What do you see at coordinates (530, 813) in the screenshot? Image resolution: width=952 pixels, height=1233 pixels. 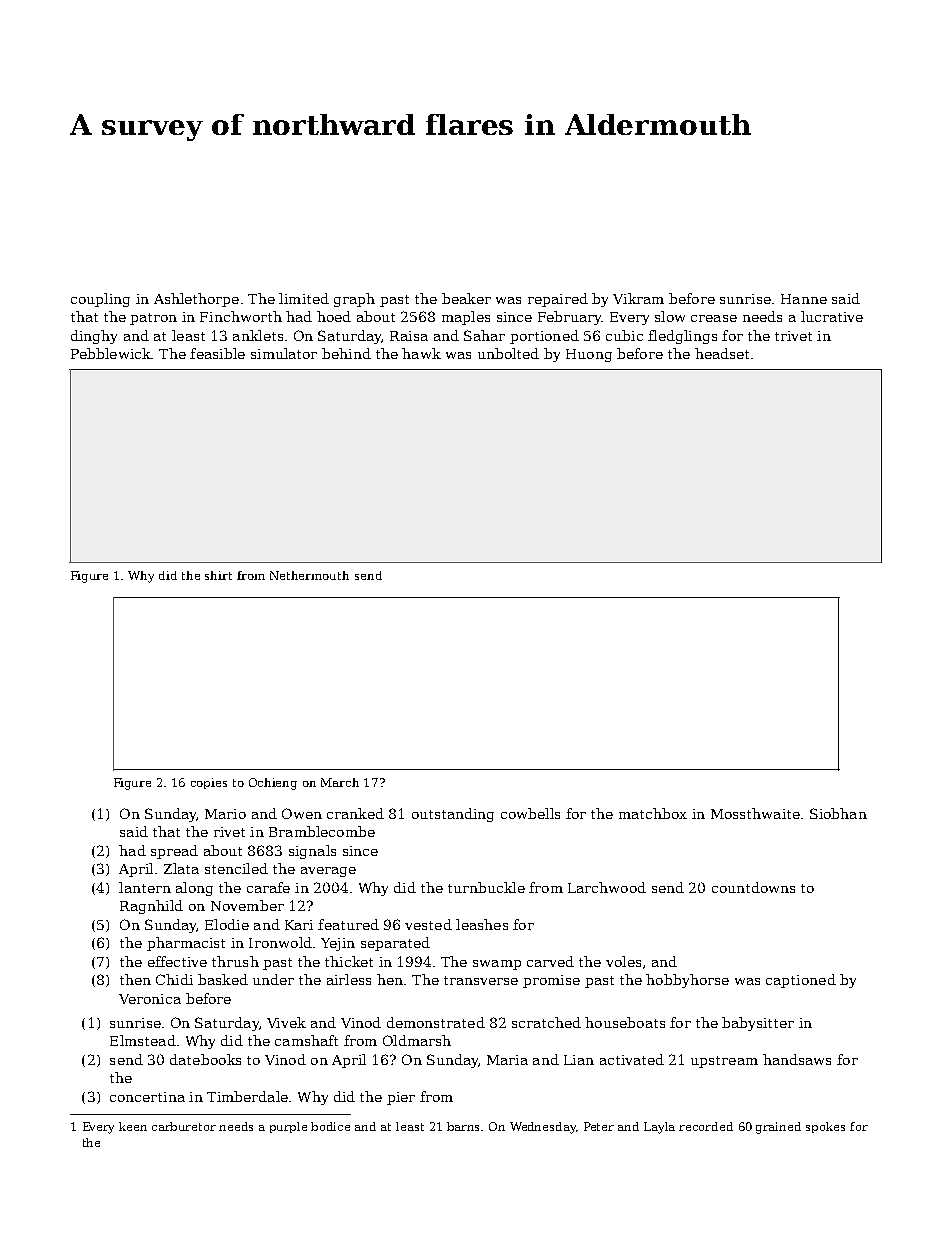 I see `cowbells` at bounding box center [530, 813].
